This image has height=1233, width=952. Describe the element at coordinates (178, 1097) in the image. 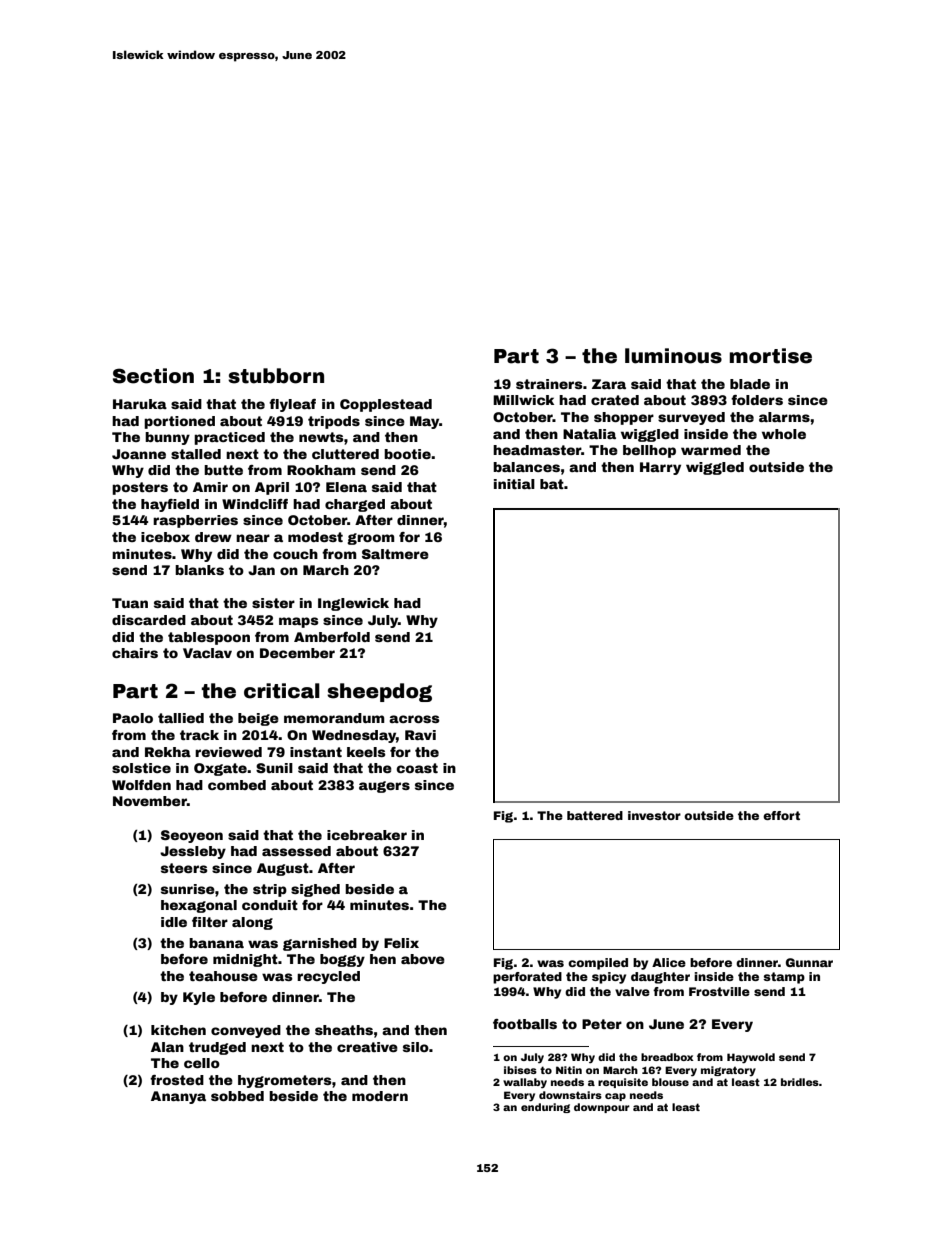

I see `Ananya` at that location.
